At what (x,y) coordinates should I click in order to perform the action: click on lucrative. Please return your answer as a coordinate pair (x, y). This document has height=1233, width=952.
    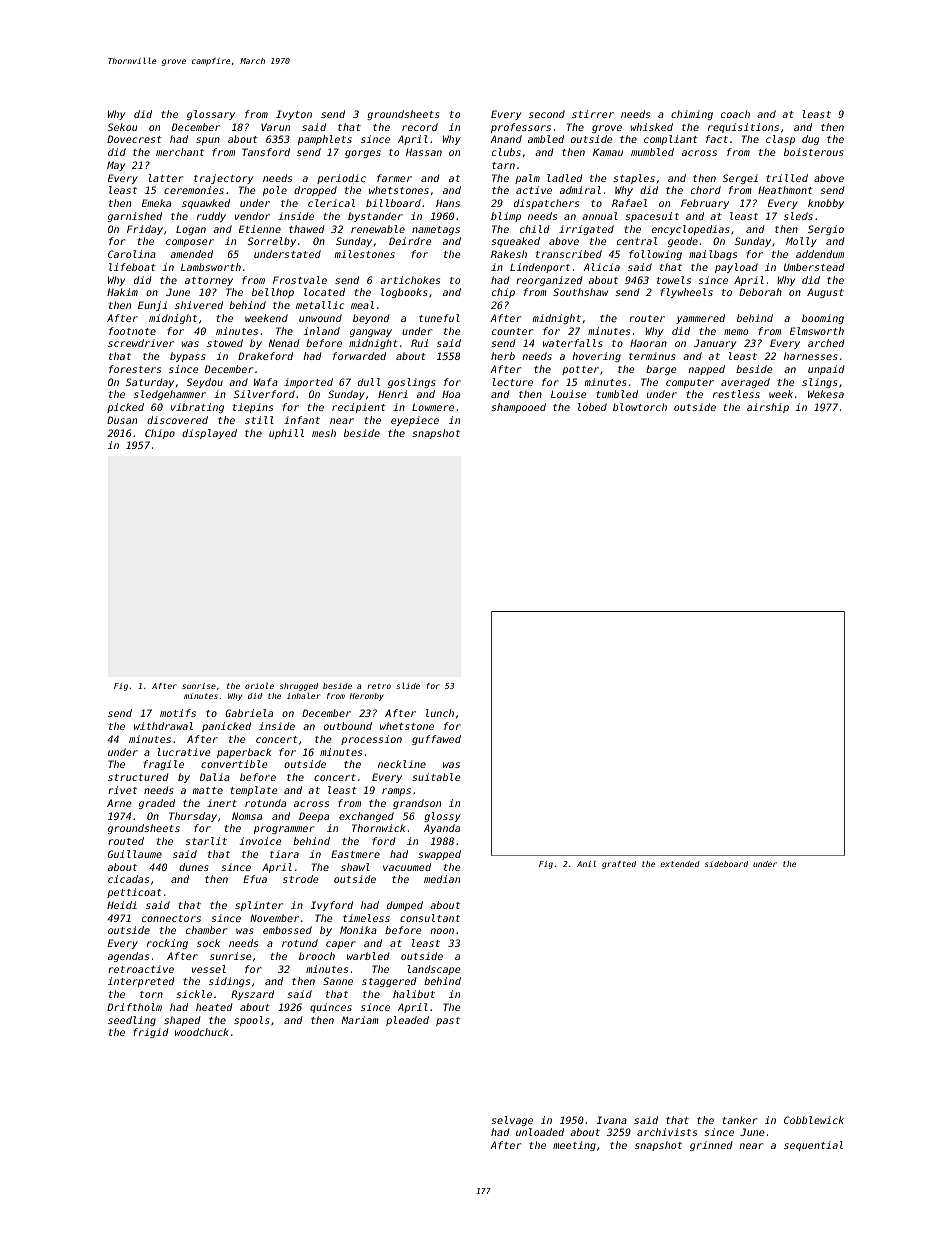
    Looking at the image, I should click on (184, 752).
